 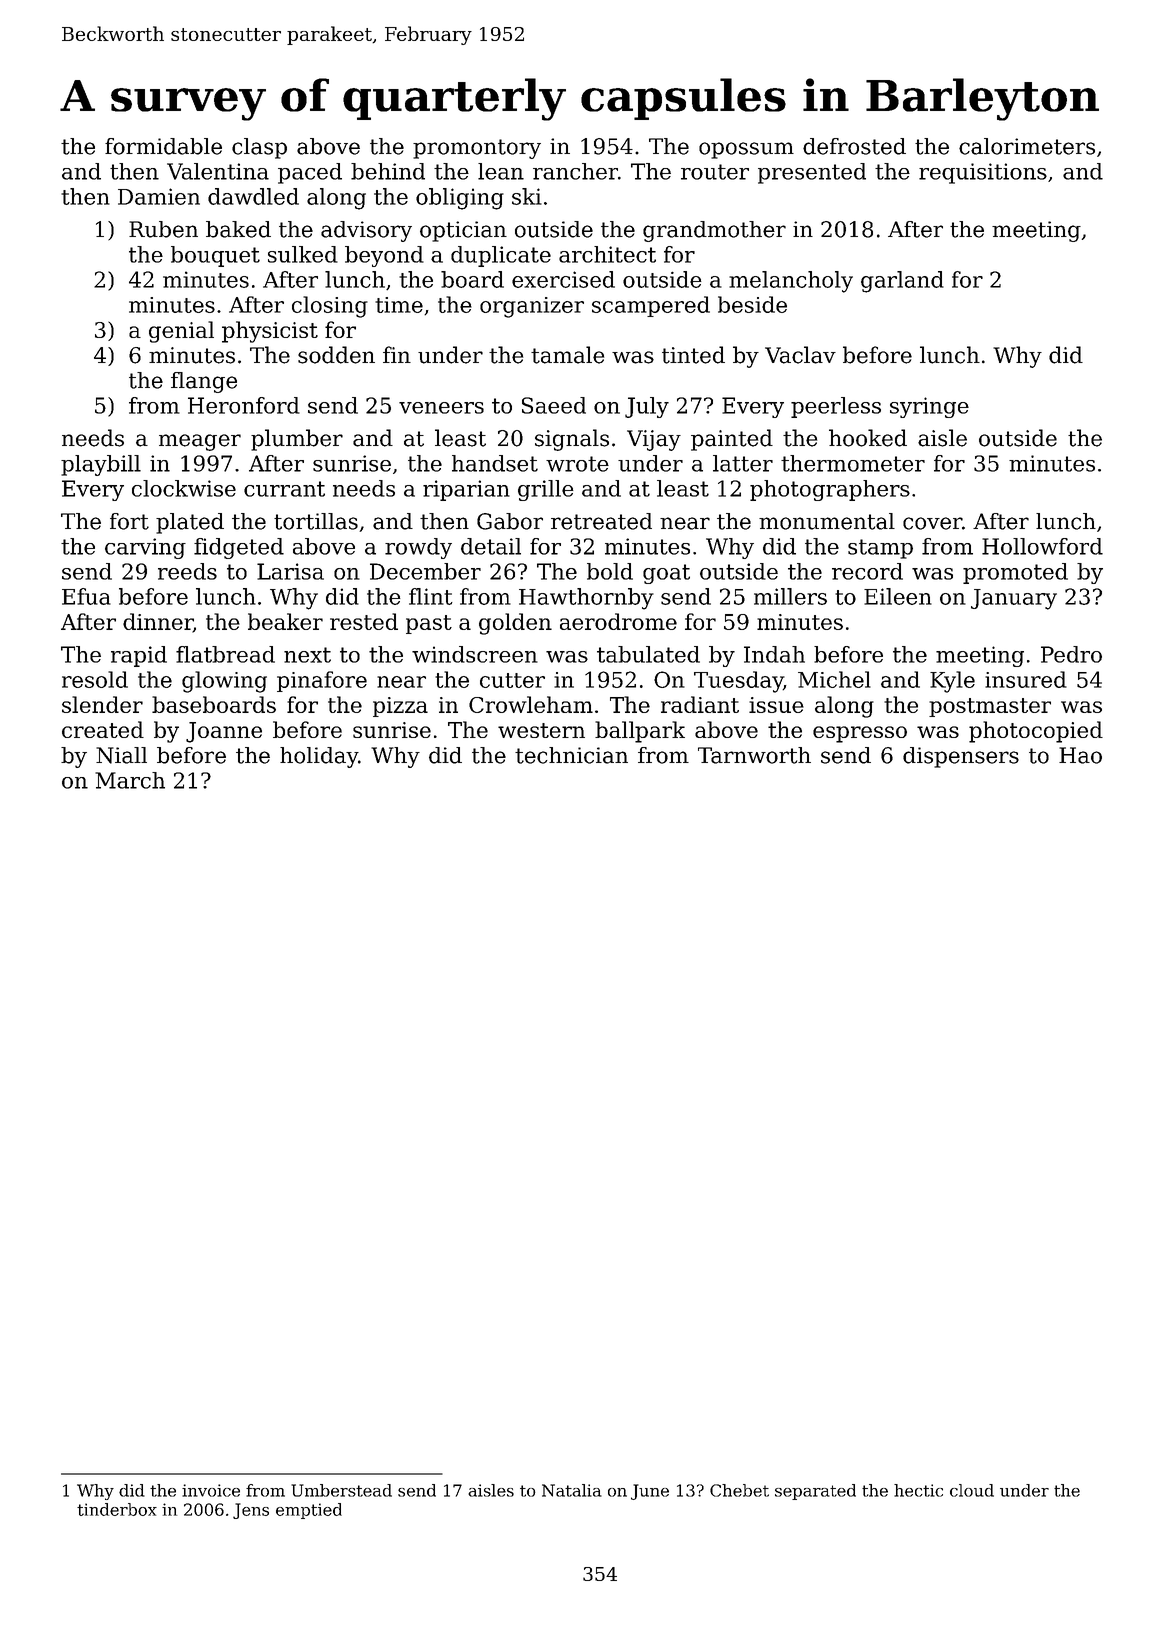 I want to click on garland, so click(x=902, y=282).
